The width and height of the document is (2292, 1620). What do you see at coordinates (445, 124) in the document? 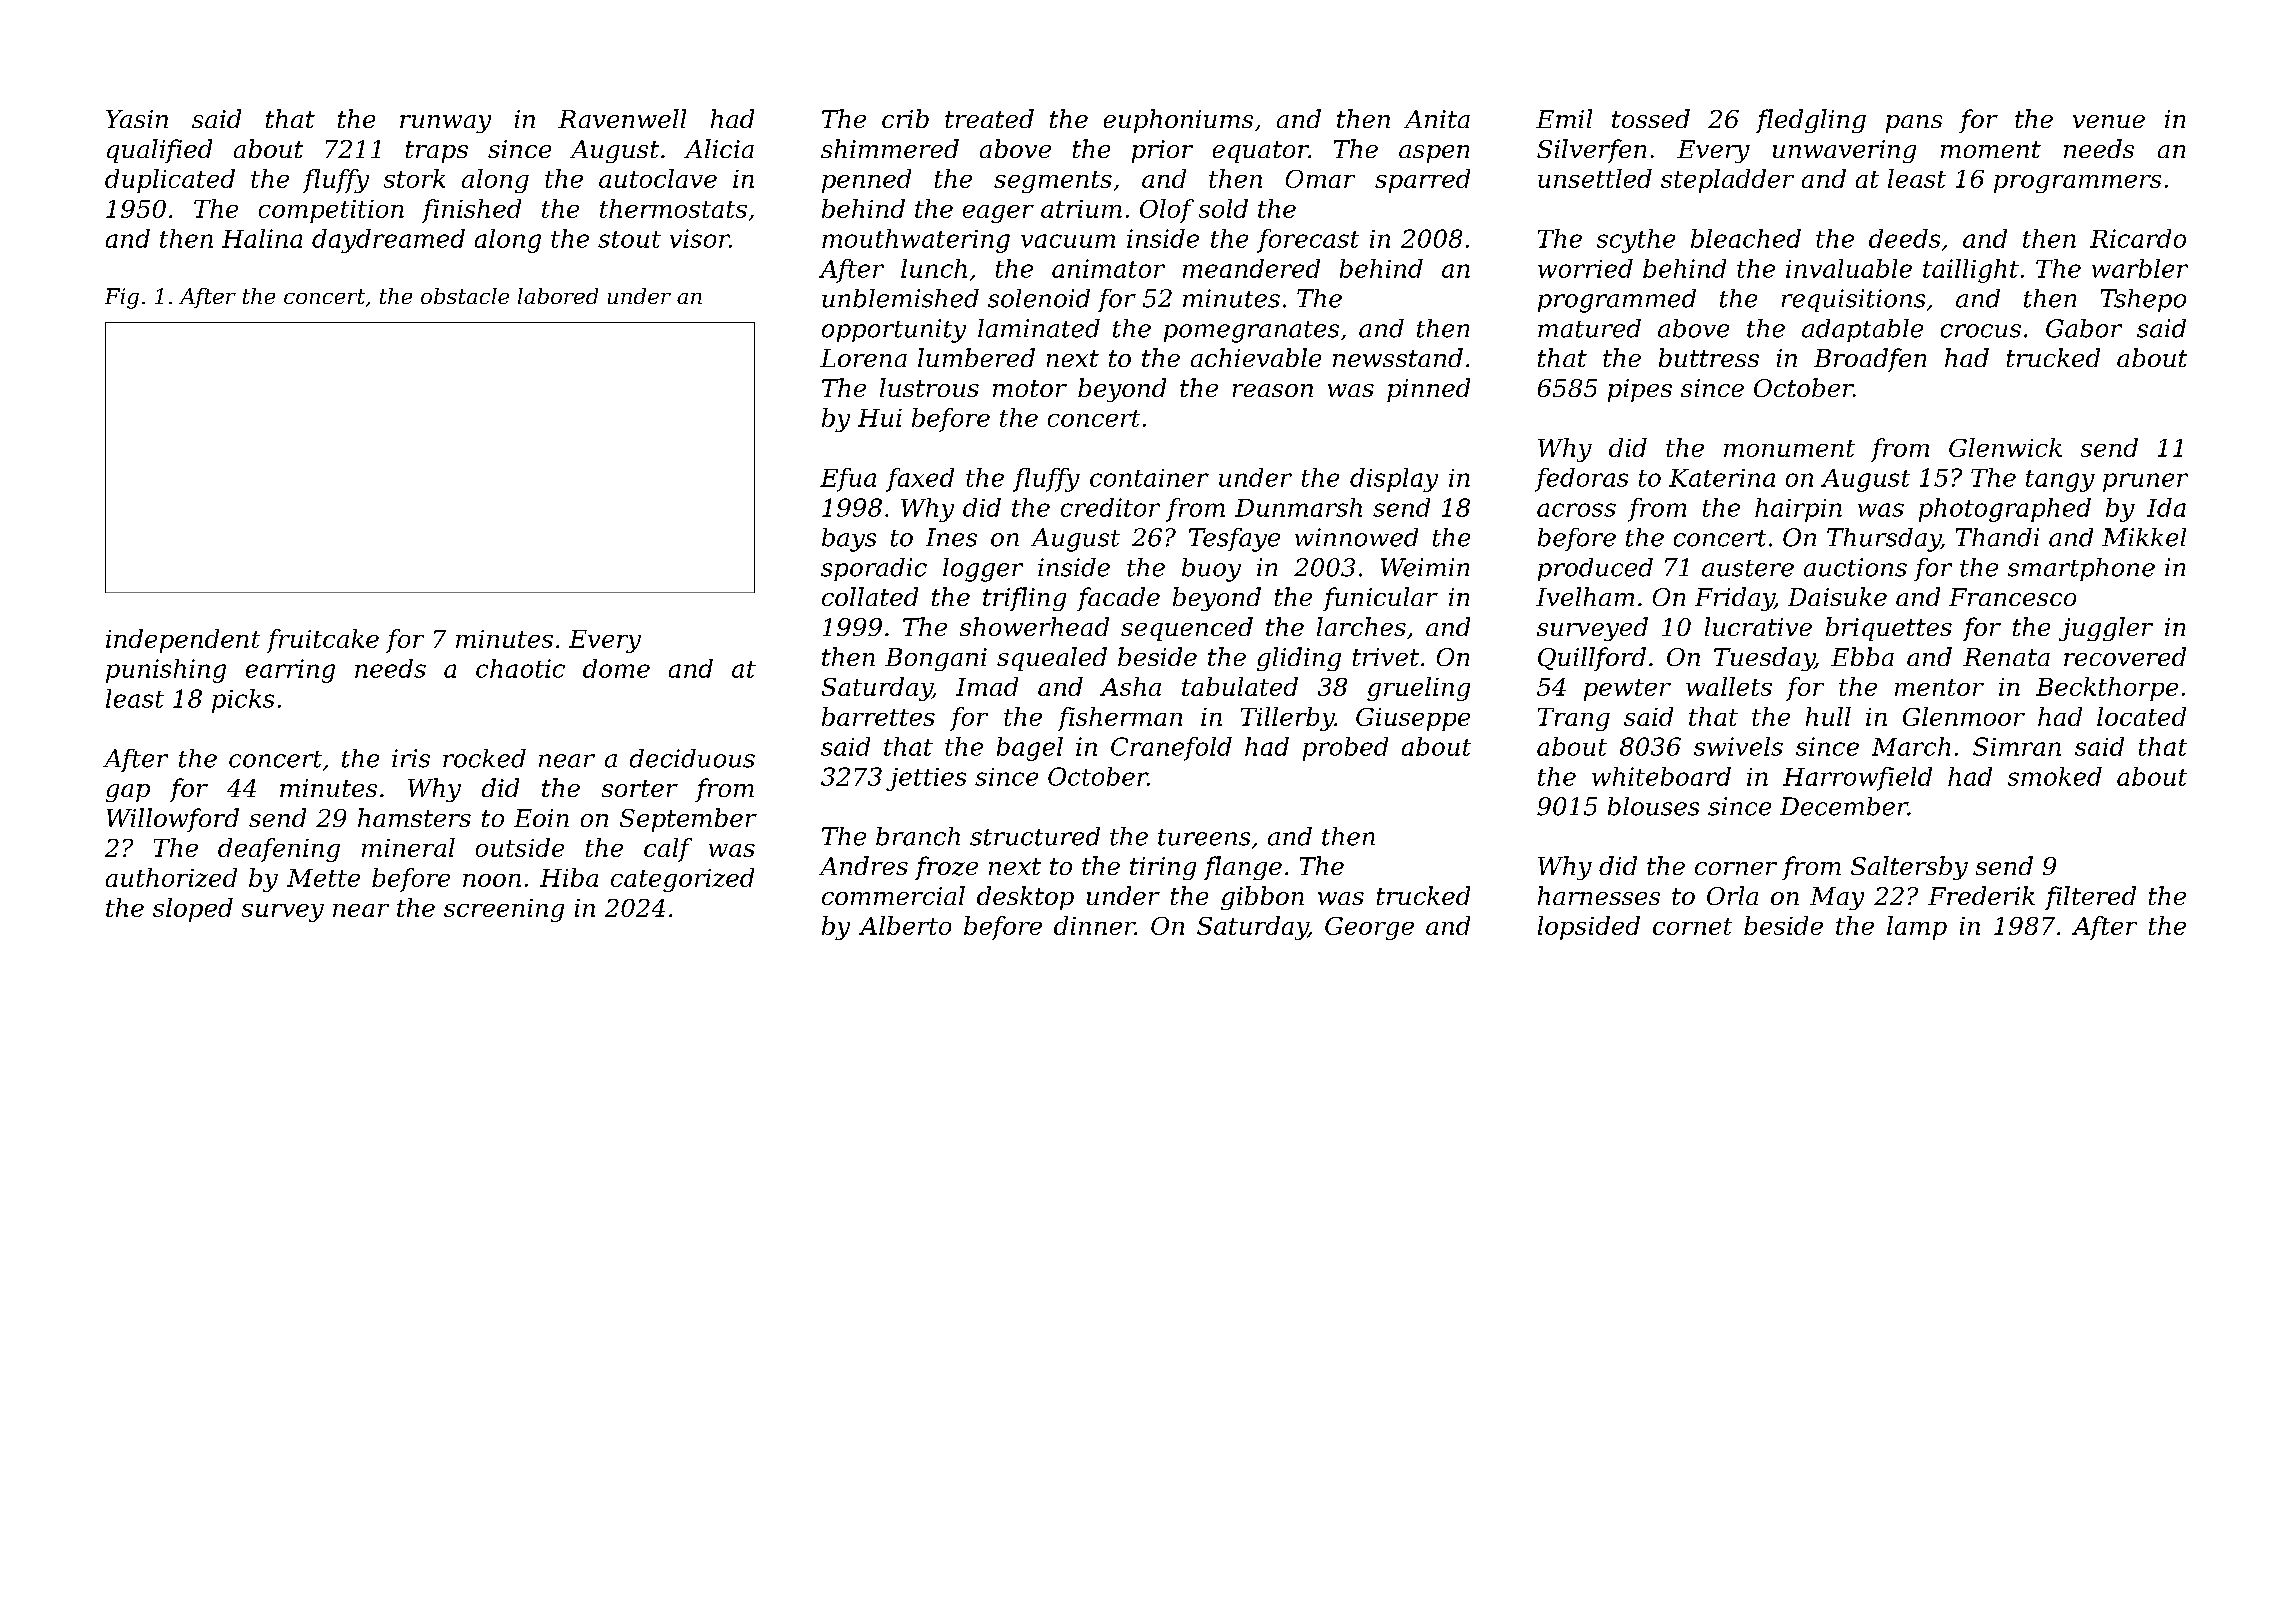
I see `runway` at bounding box center [445, 124].
